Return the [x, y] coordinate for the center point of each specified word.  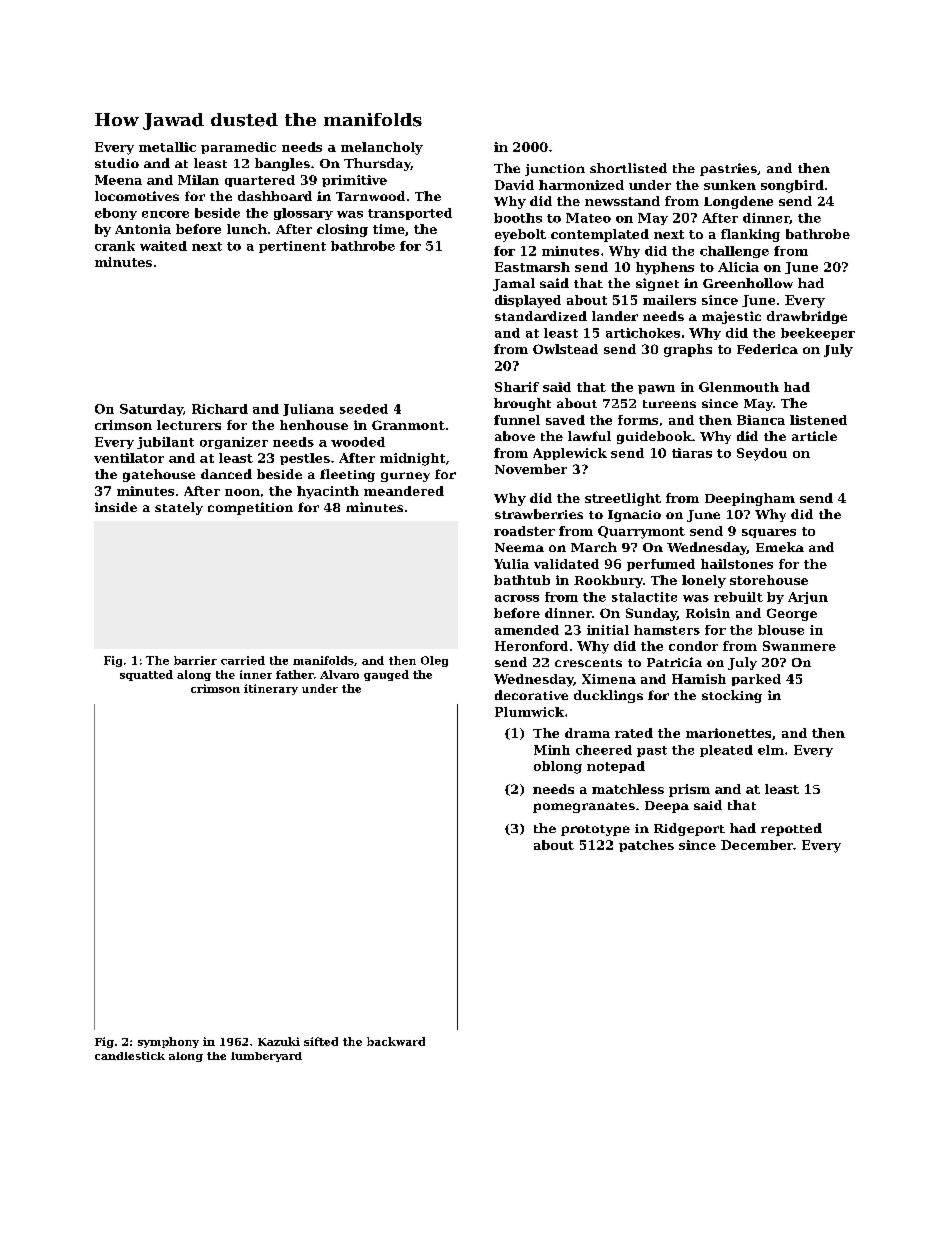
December [757, 845]
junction [555, 170]
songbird [792, 186]
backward [396, 1041]
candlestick [130, 1056]
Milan [198, 180]
